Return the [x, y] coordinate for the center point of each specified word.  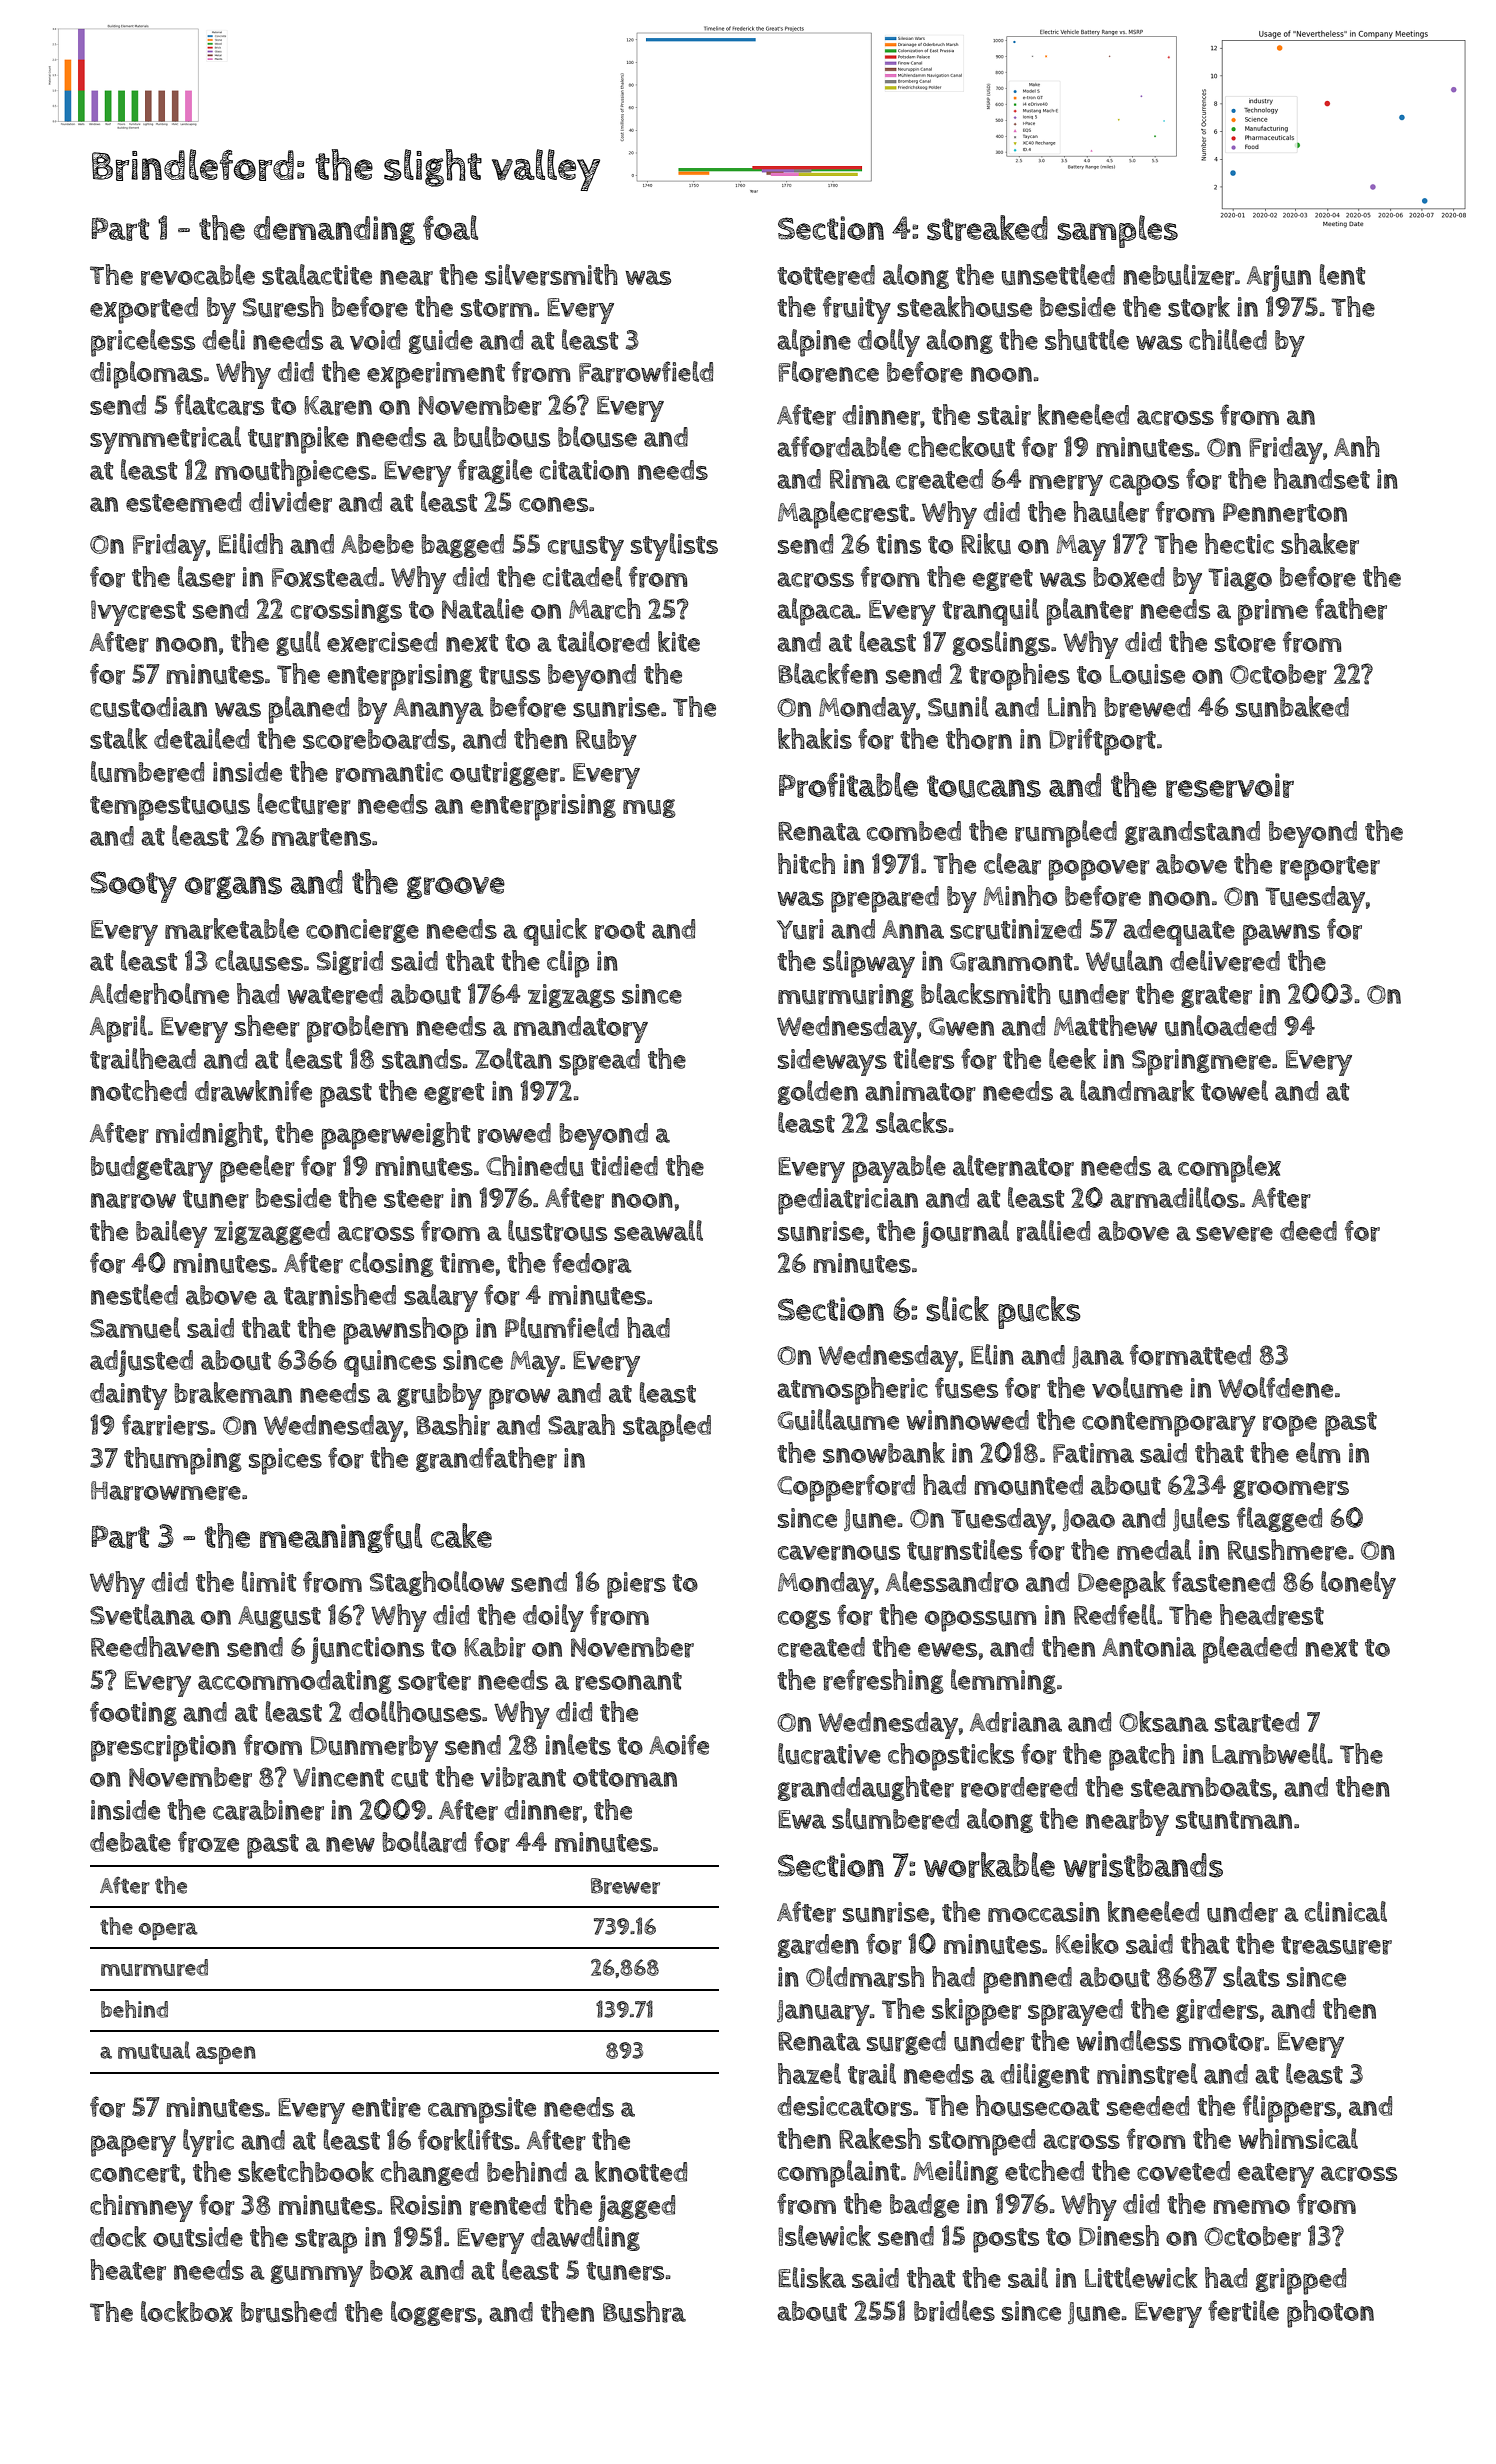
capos [1144, 485]
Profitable [848, 785]
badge [924, 2206]
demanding [334, 230]
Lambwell [1269, 1753]
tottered [826, 275]
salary [441, 1298]
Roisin [426, 2205]
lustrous [557, 1231]
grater [1216, 997]
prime [1273, 612]
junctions [367, 1650]
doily [553, 1618]
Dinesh [1119, 2235]
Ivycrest [138, 613]
